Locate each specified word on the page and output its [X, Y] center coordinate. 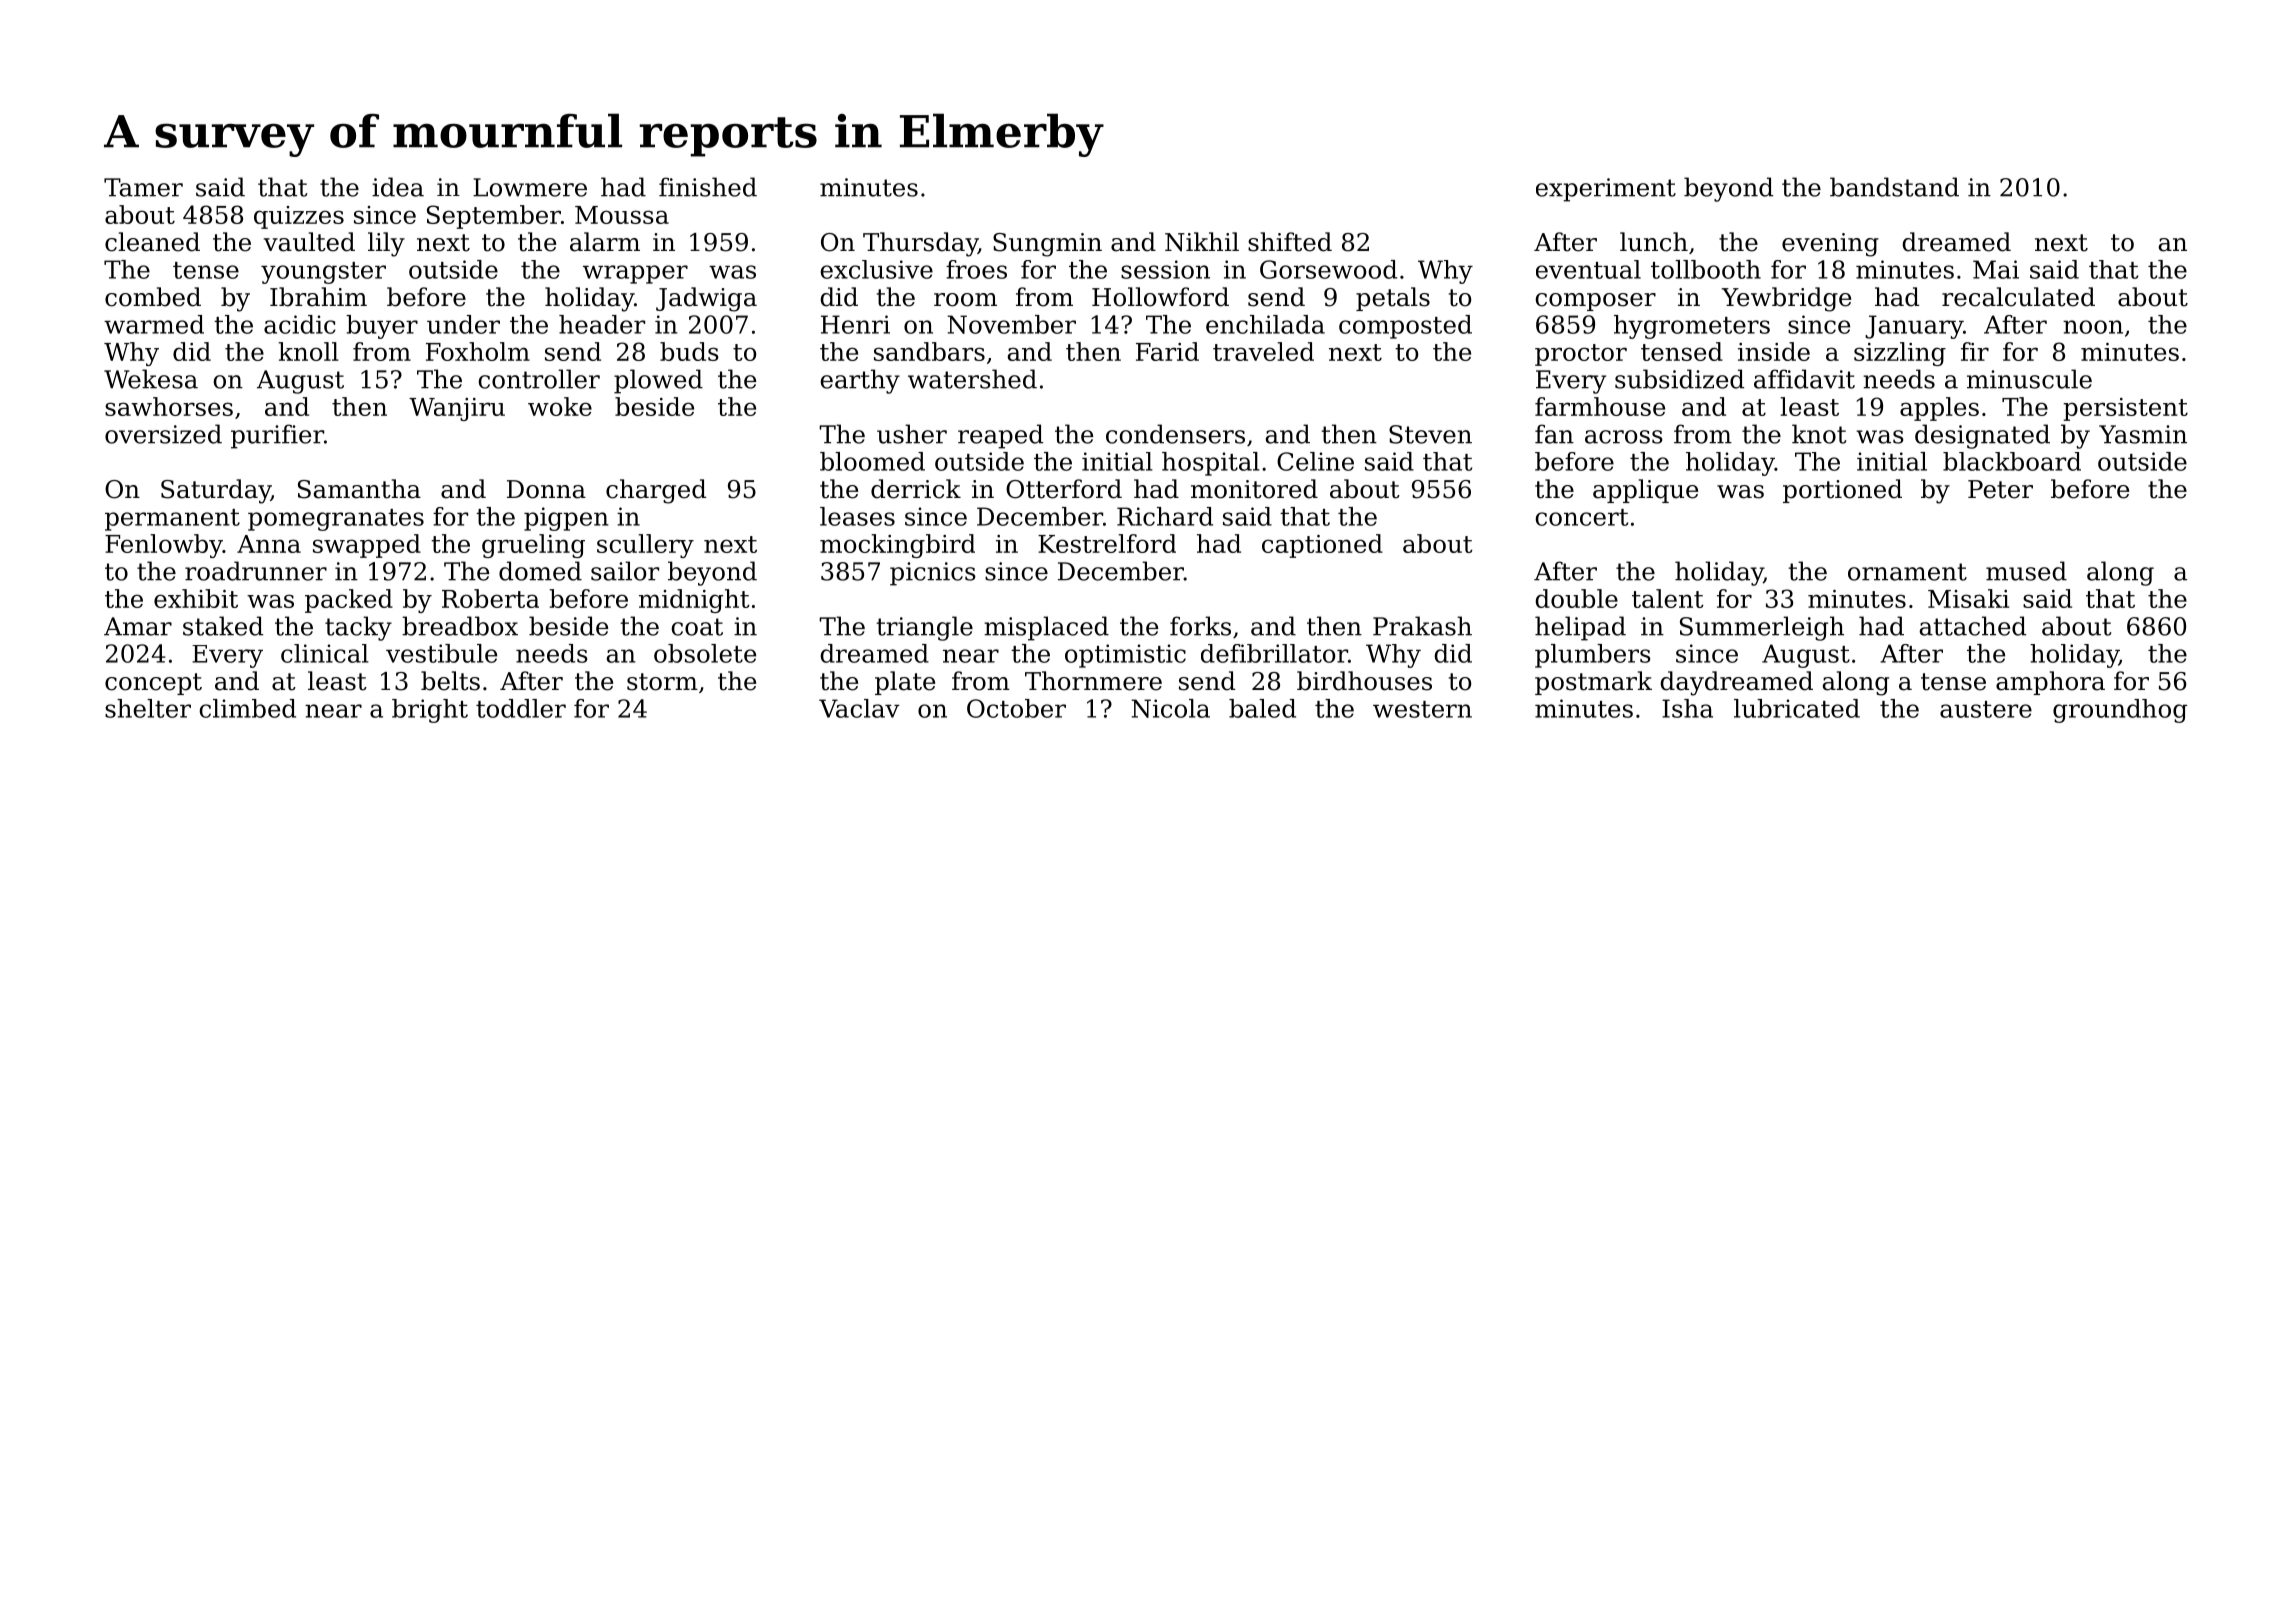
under [463, 324]
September [494, 217]
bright [430, 711]
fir [1975, 351]
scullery [645, 546]
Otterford [1064, 489]
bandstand [1894, 187]
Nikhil [1202, 242]
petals [1393, 299]
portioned [1842, 491]
